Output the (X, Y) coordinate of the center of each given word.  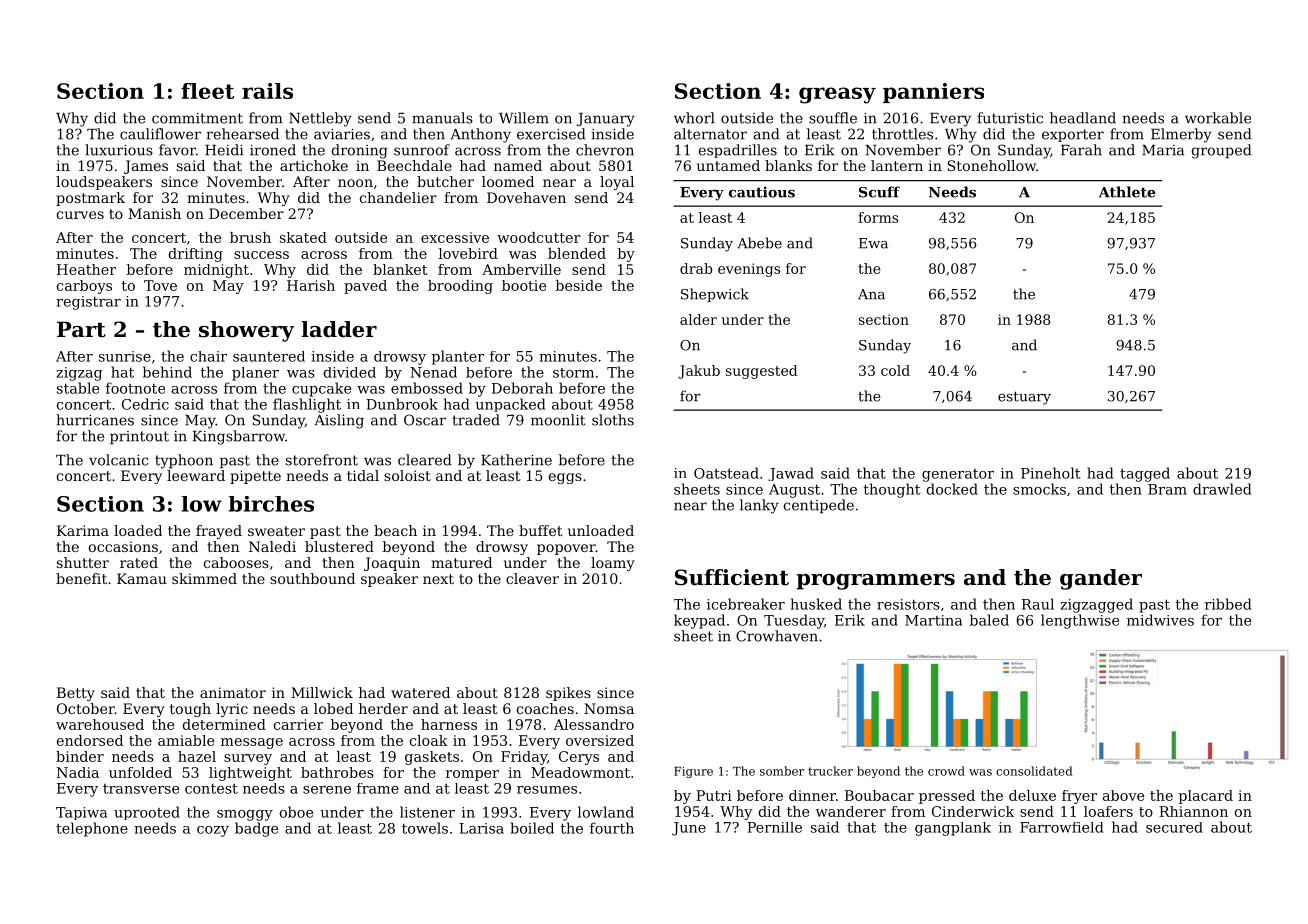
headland (1083, 118)
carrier (298, 724)
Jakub (699, 372)
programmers (876, 582)
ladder (339, 329)
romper (472, 775)
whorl (694, 118)
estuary (1024, 398)
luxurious (119, 150)
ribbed (1228, 604)
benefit (81, 578)
